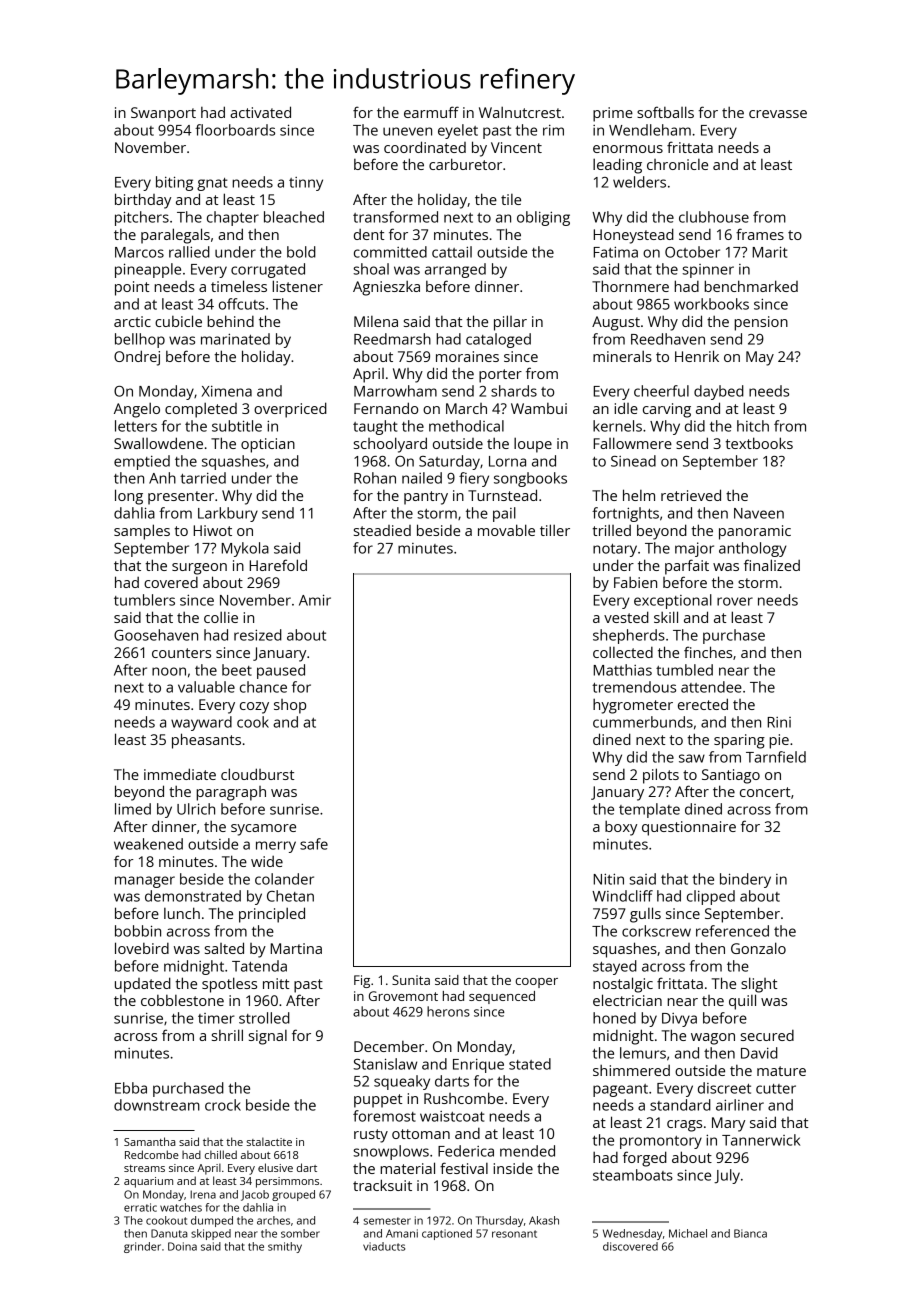 This screenshot has height=1308, width=924. I want to click on Irena, so click(203, 1194).
